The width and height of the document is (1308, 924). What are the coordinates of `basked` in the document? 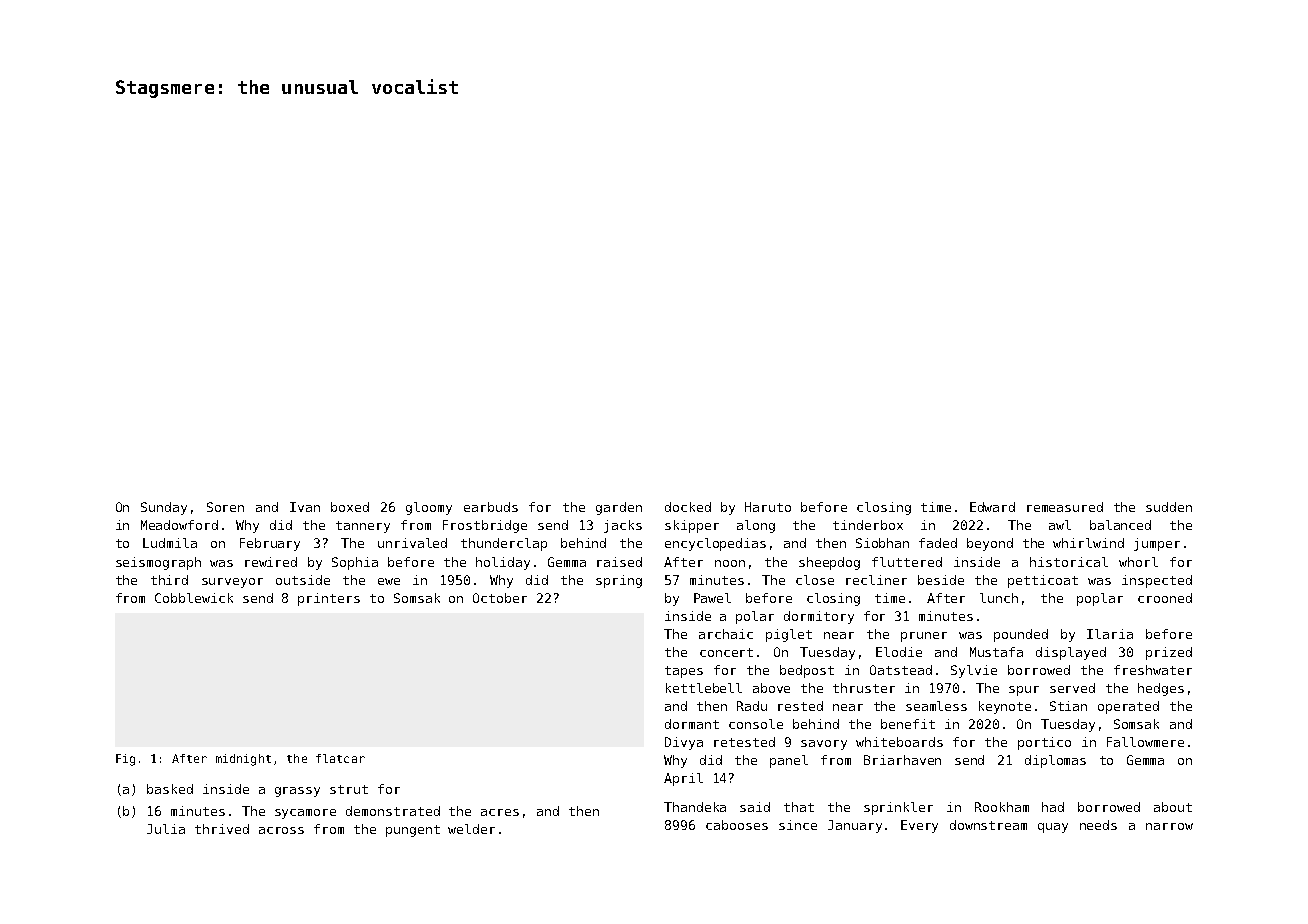 It's located at (170, 789).
